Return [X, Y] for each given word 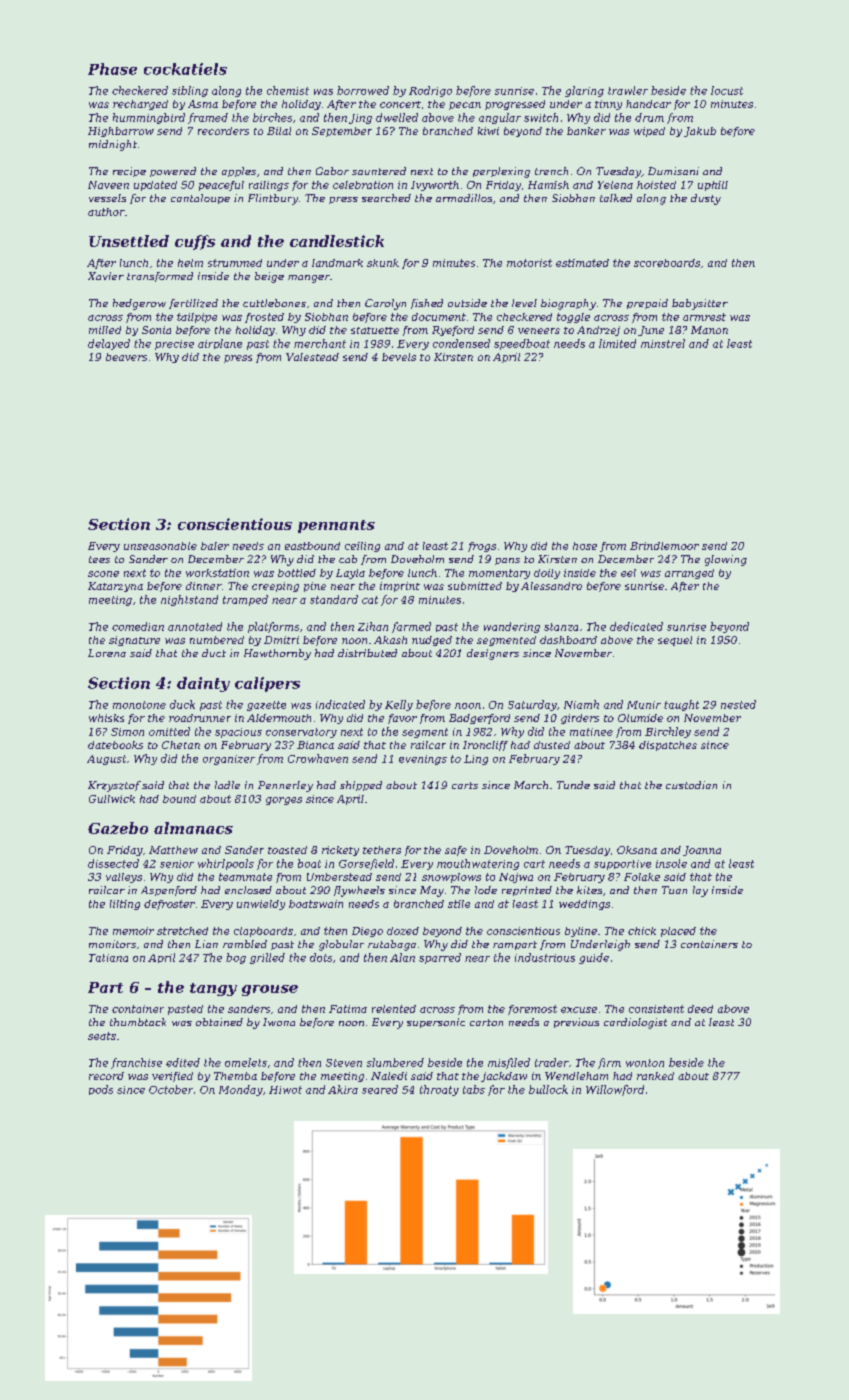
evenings [423, 760]
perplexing [501, 172]
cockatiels [185, 69]
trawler [628, 90]
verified [172, 1077]
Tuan [674, 890]
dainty [203, 684]
